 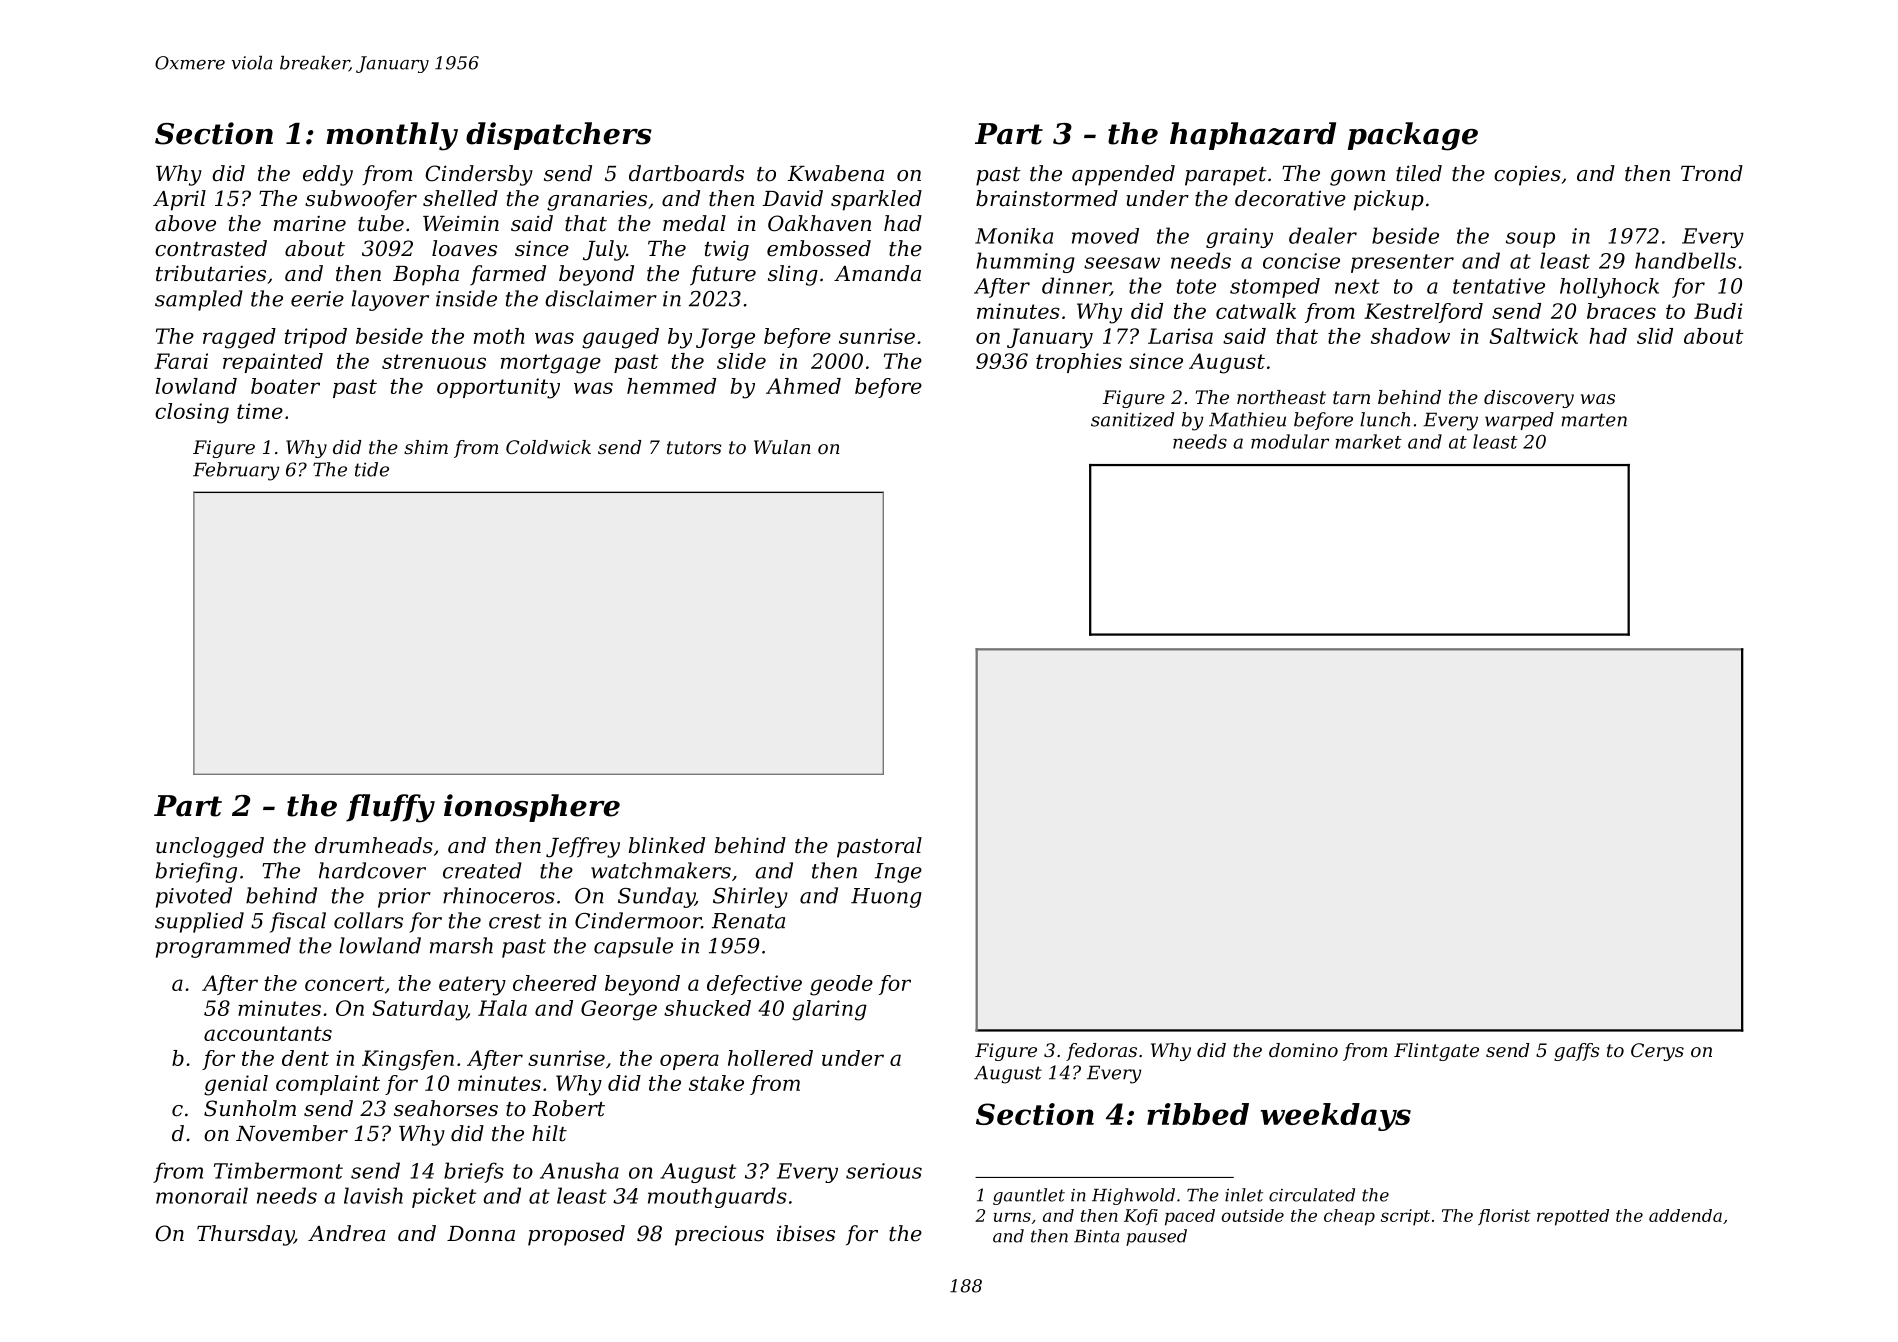 What do you see at coordinates (661, 870) in the screenshot?
I see `watchmakers` at bounding box center [661, 870].
